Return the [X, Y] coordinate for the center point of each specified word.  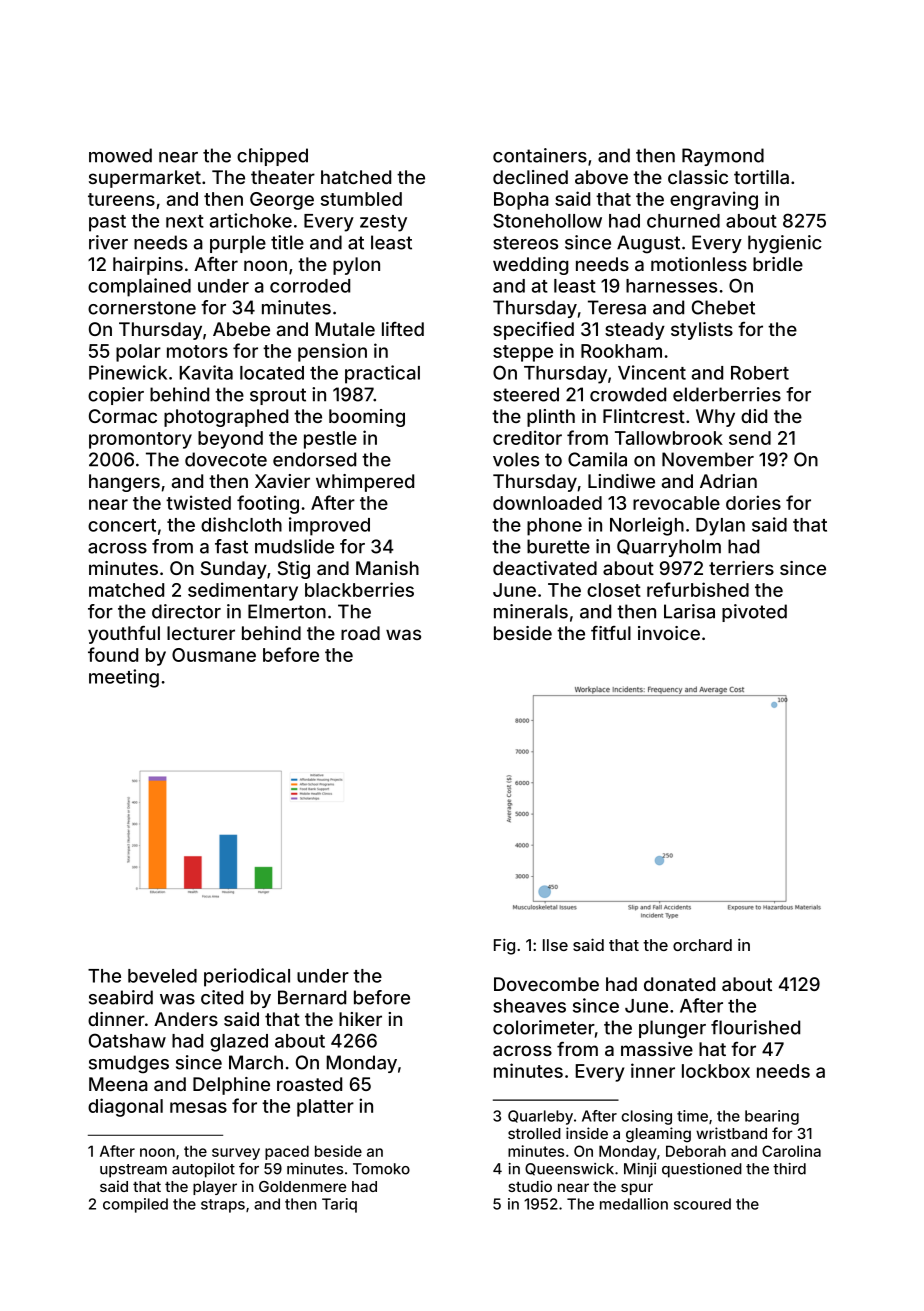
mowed [120, 155]
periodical [247, 977]
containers [540, 155]
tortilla [761, 177]
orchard [702, 945]
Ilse [555, 945]
